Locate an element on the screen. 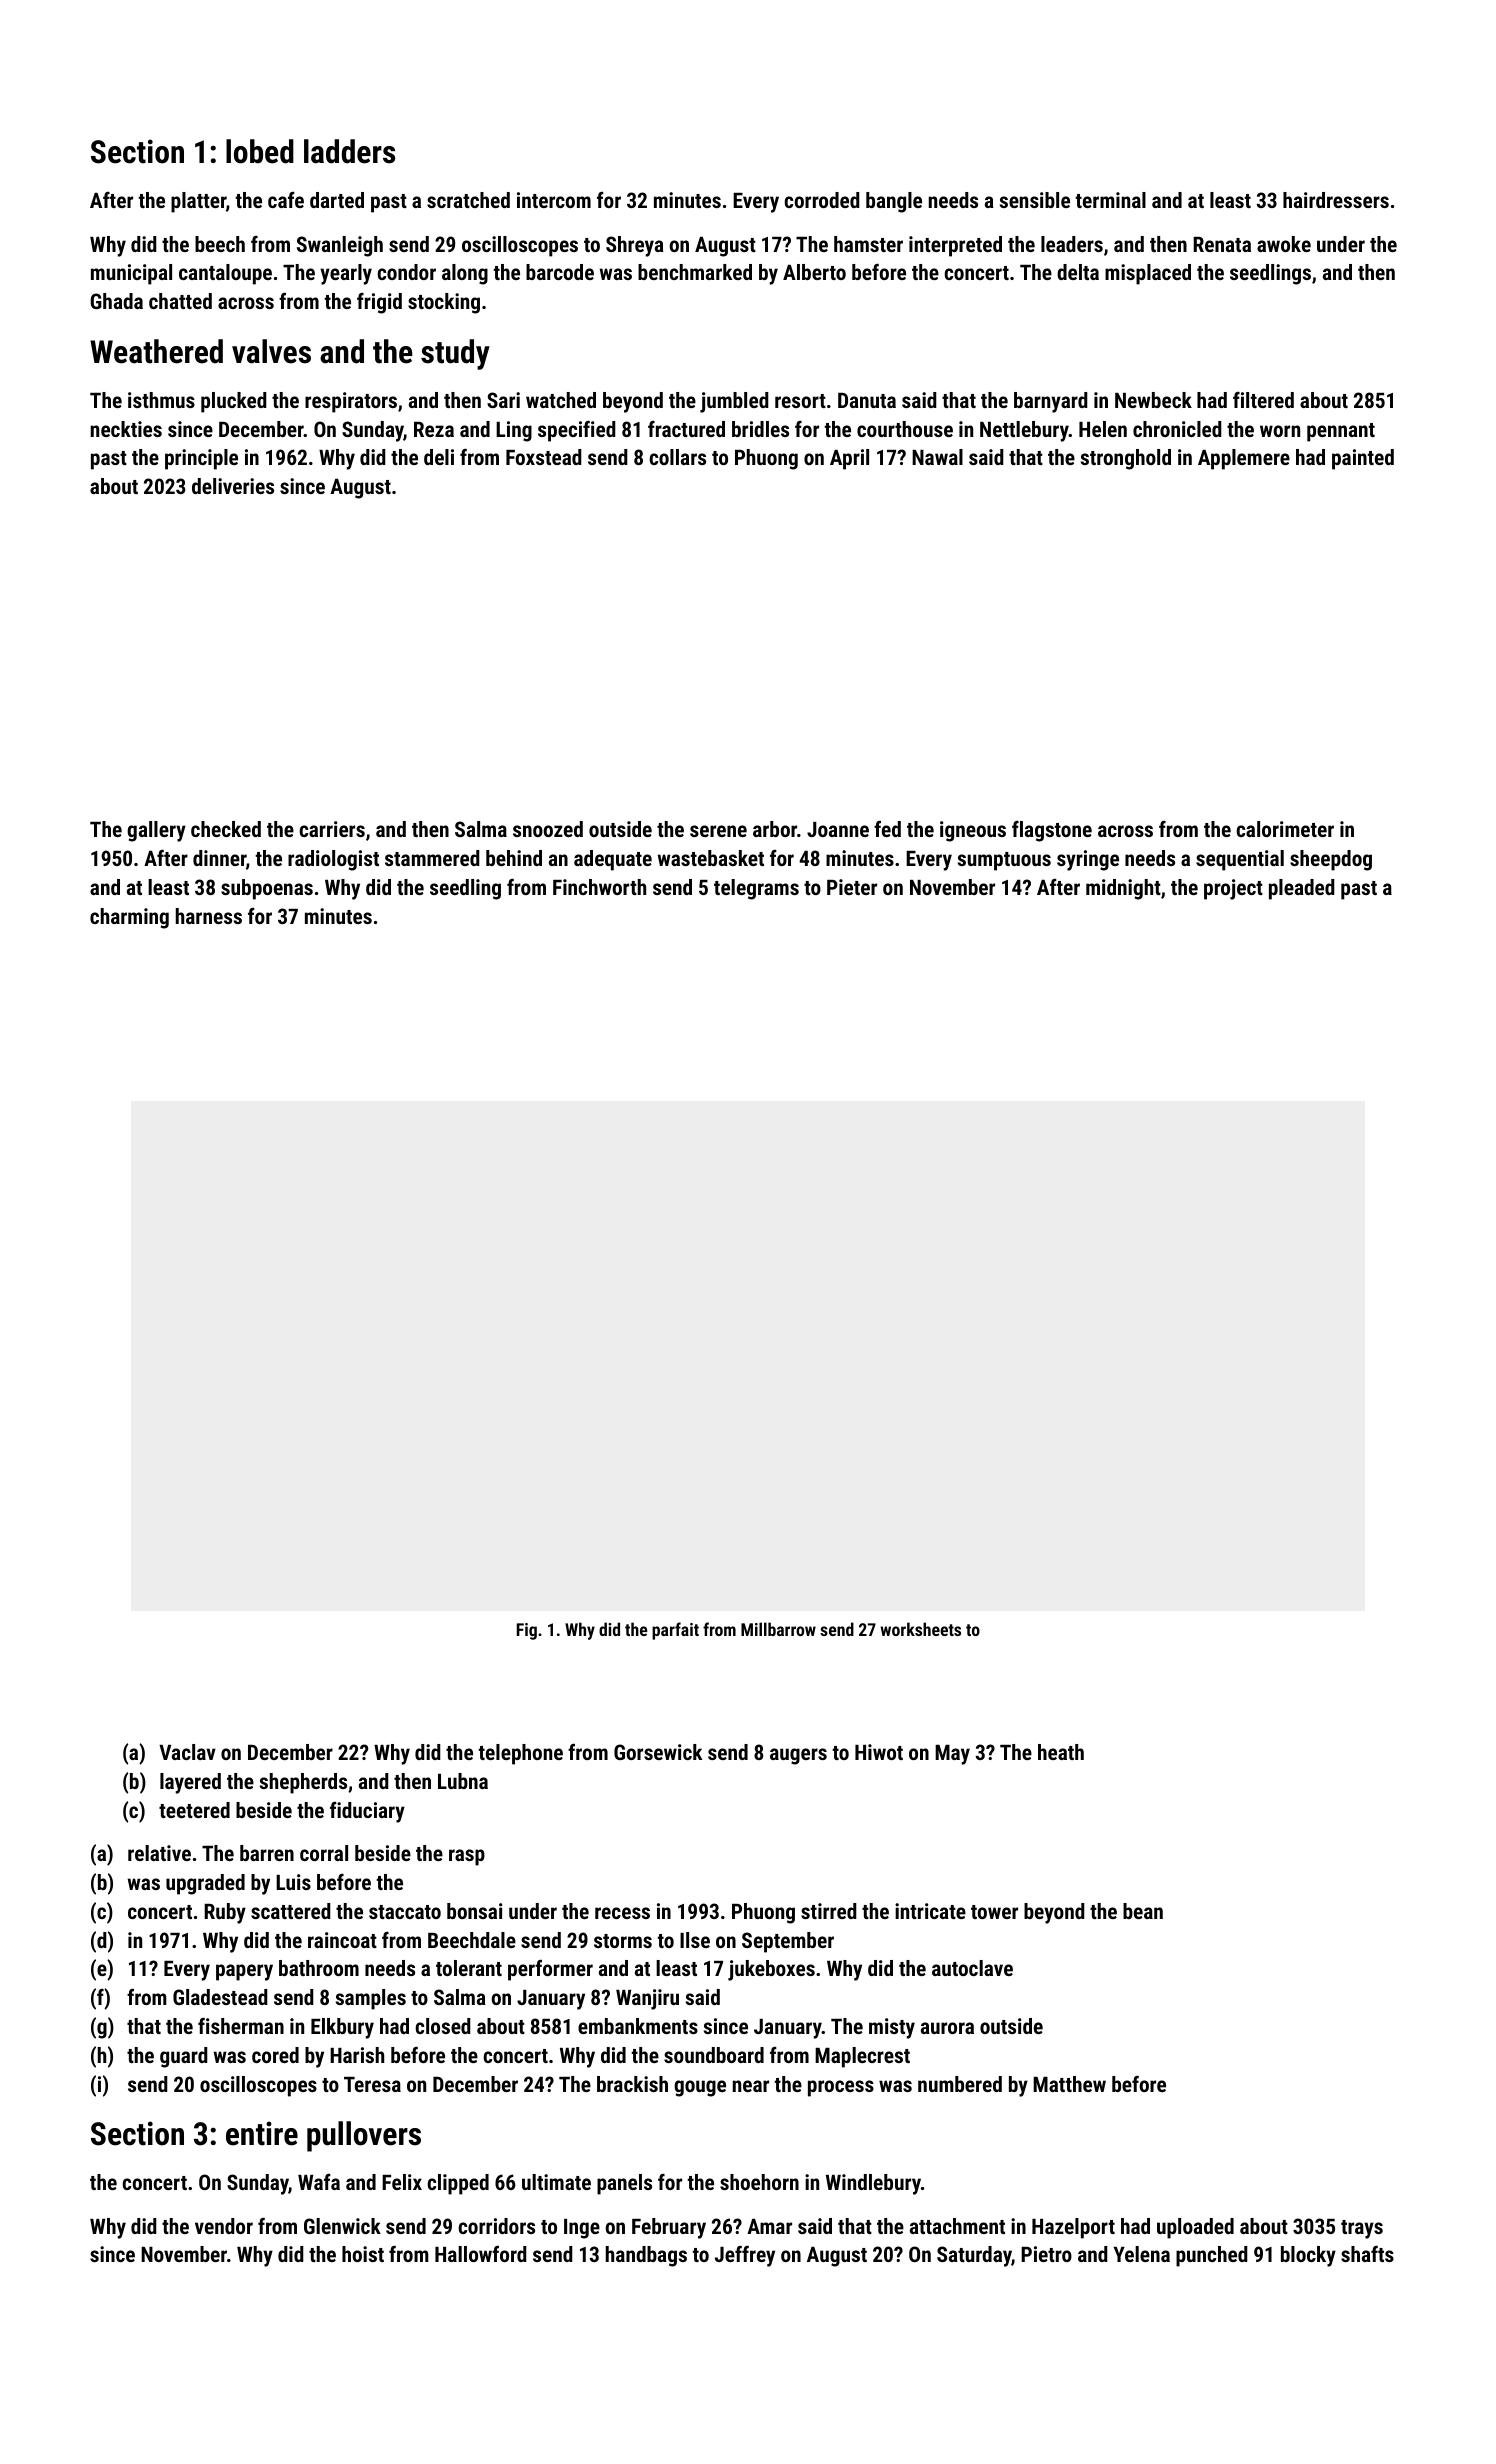  Renata is located at coordinates (1222, 244).
